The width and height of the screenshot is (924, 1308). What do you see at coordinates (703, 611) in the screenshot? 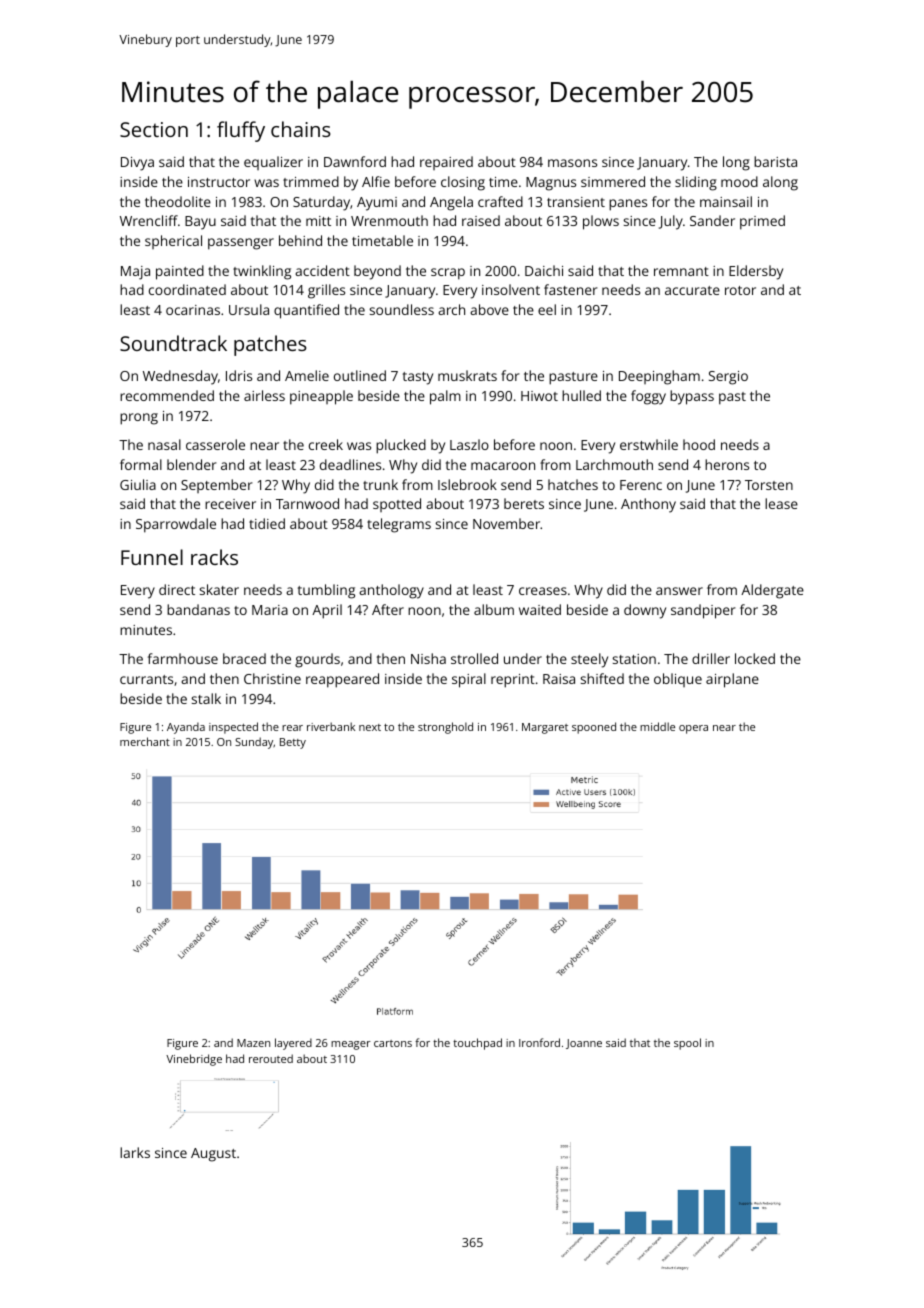
I see `sandpiper` at bounding box center [703, 611].
